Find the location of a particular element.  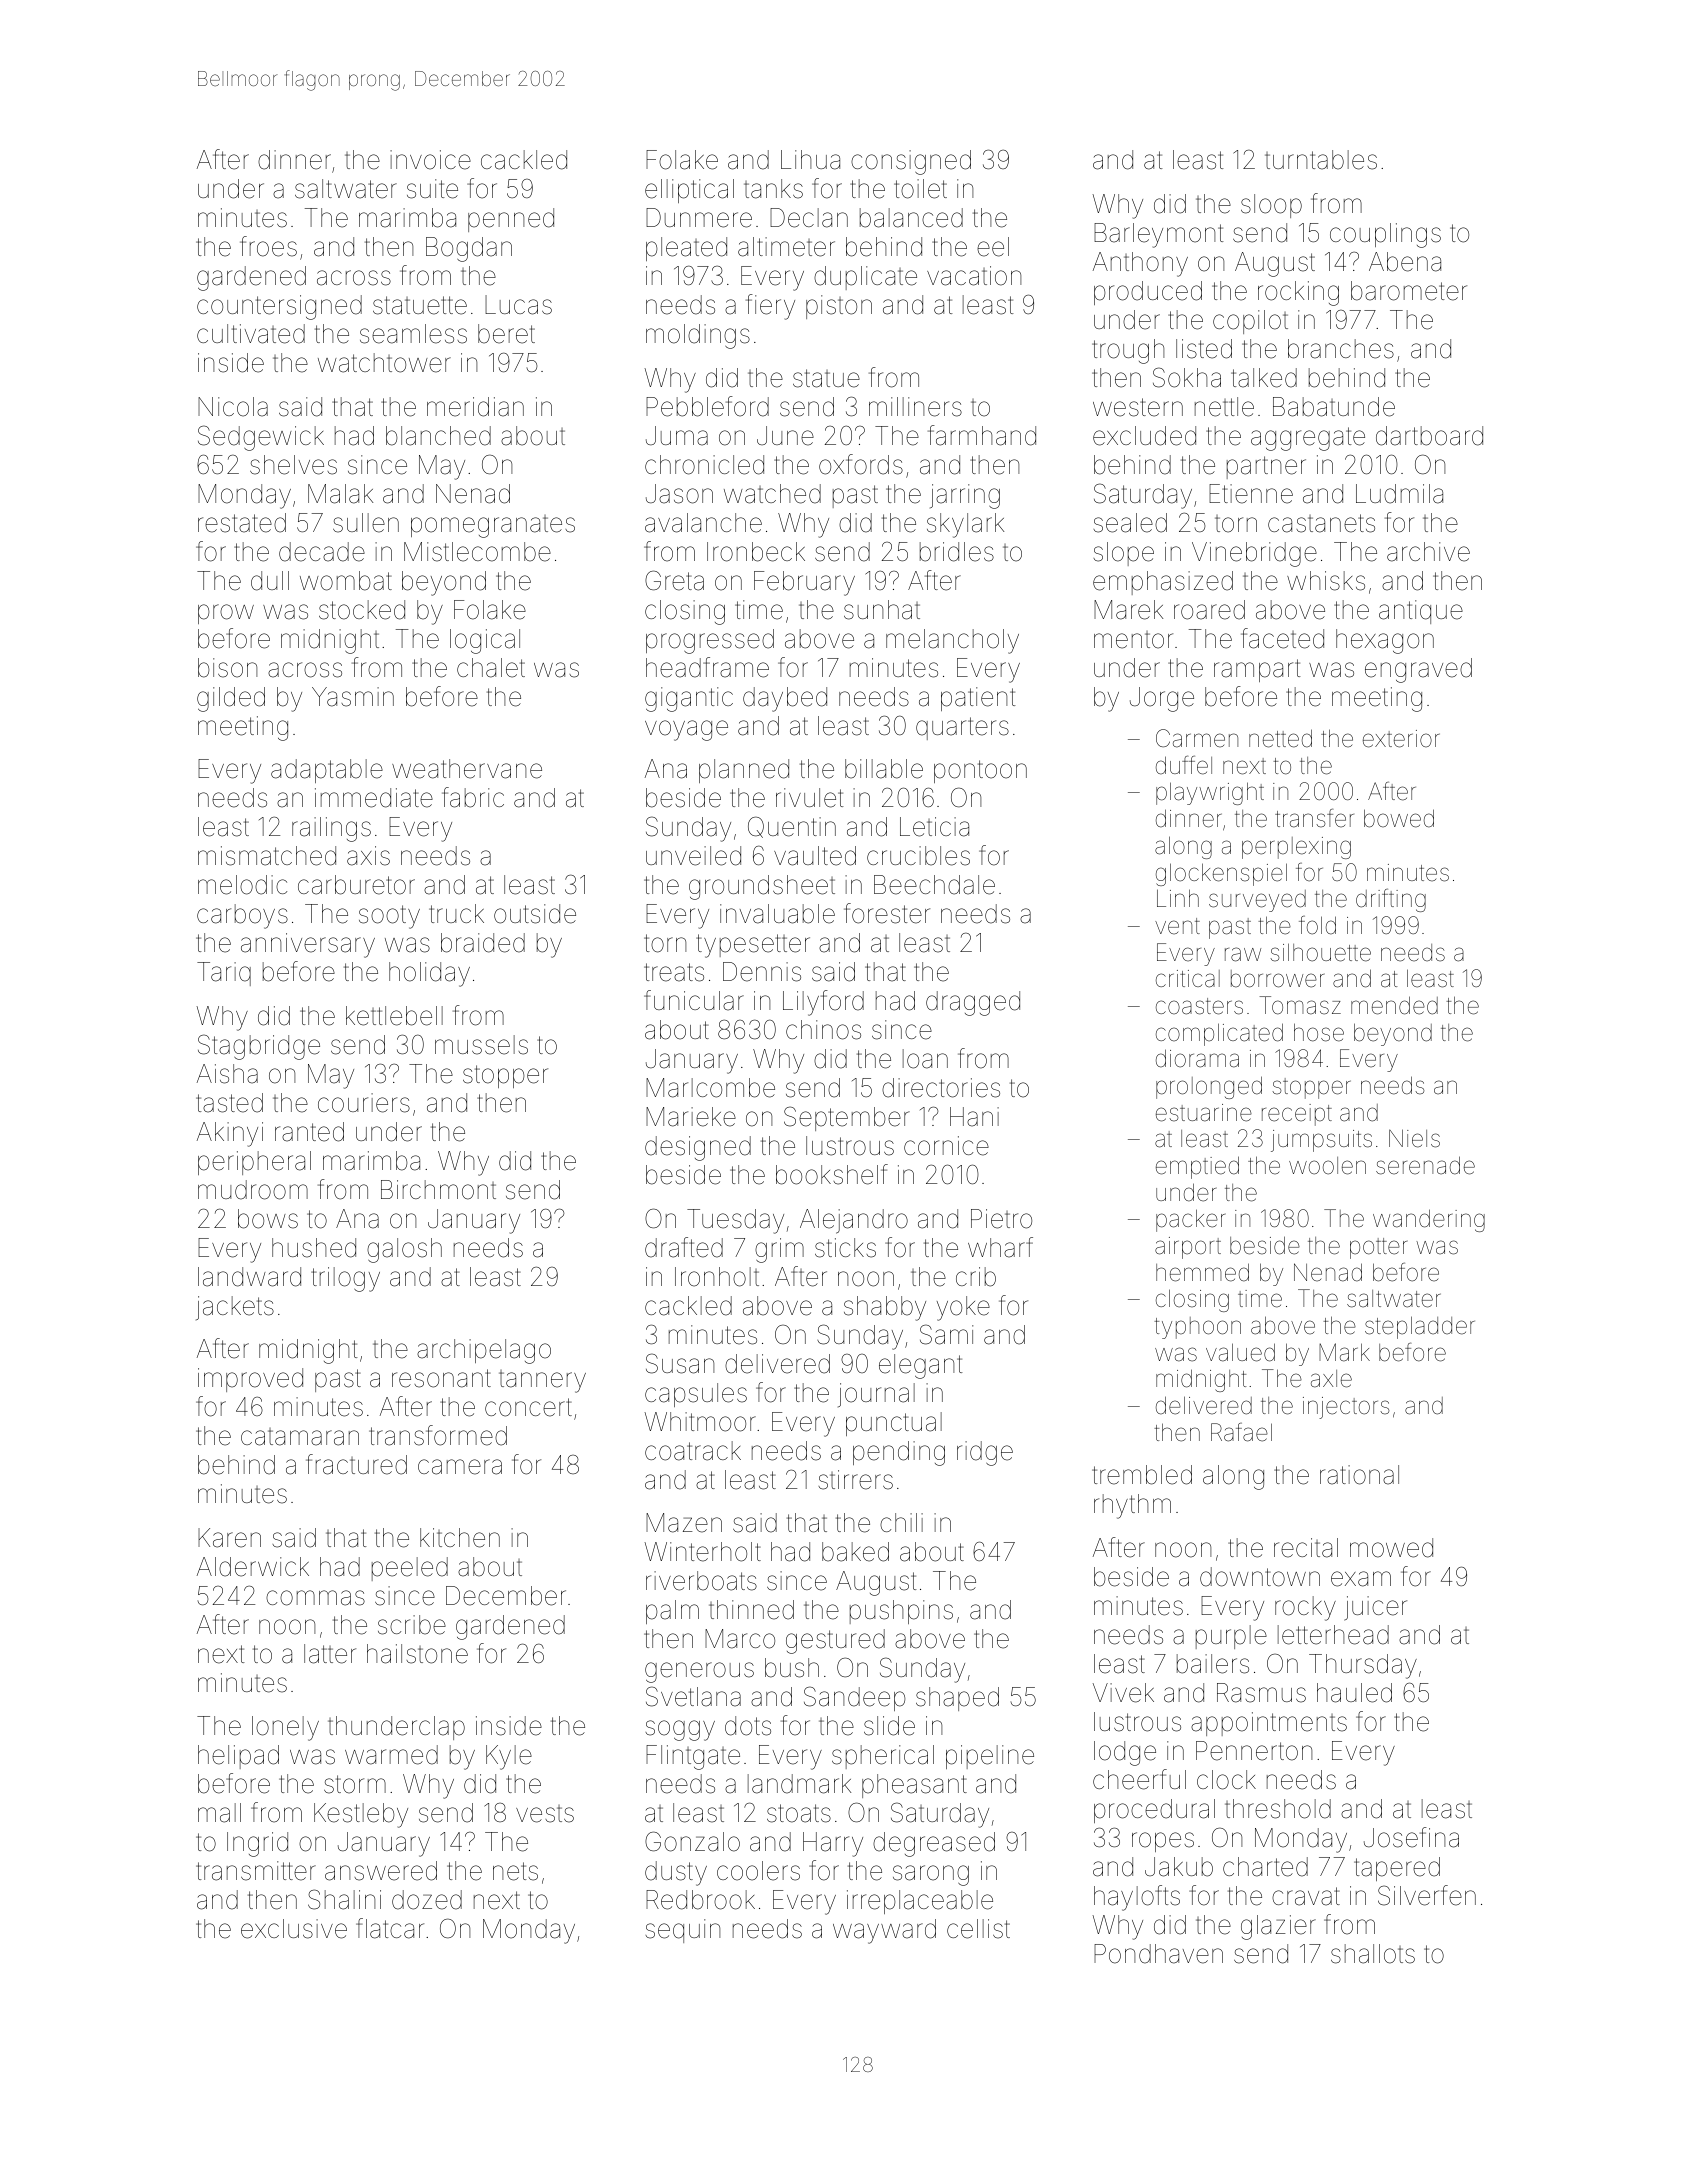

flatcar is located at coordinates (390, 1928).
